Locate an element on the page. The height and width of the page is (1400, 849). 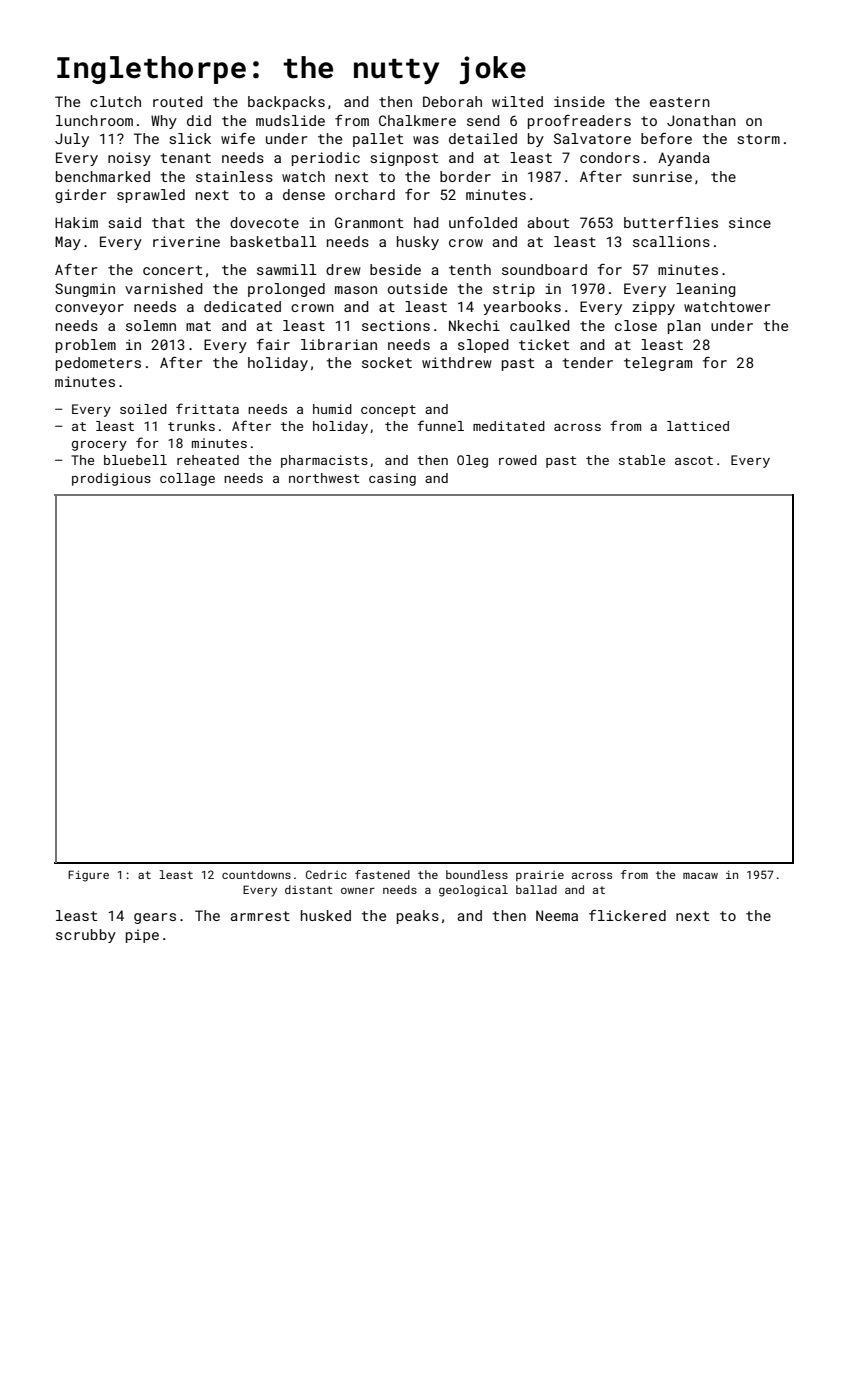
sawmill is located at coordinates (287, 269).
